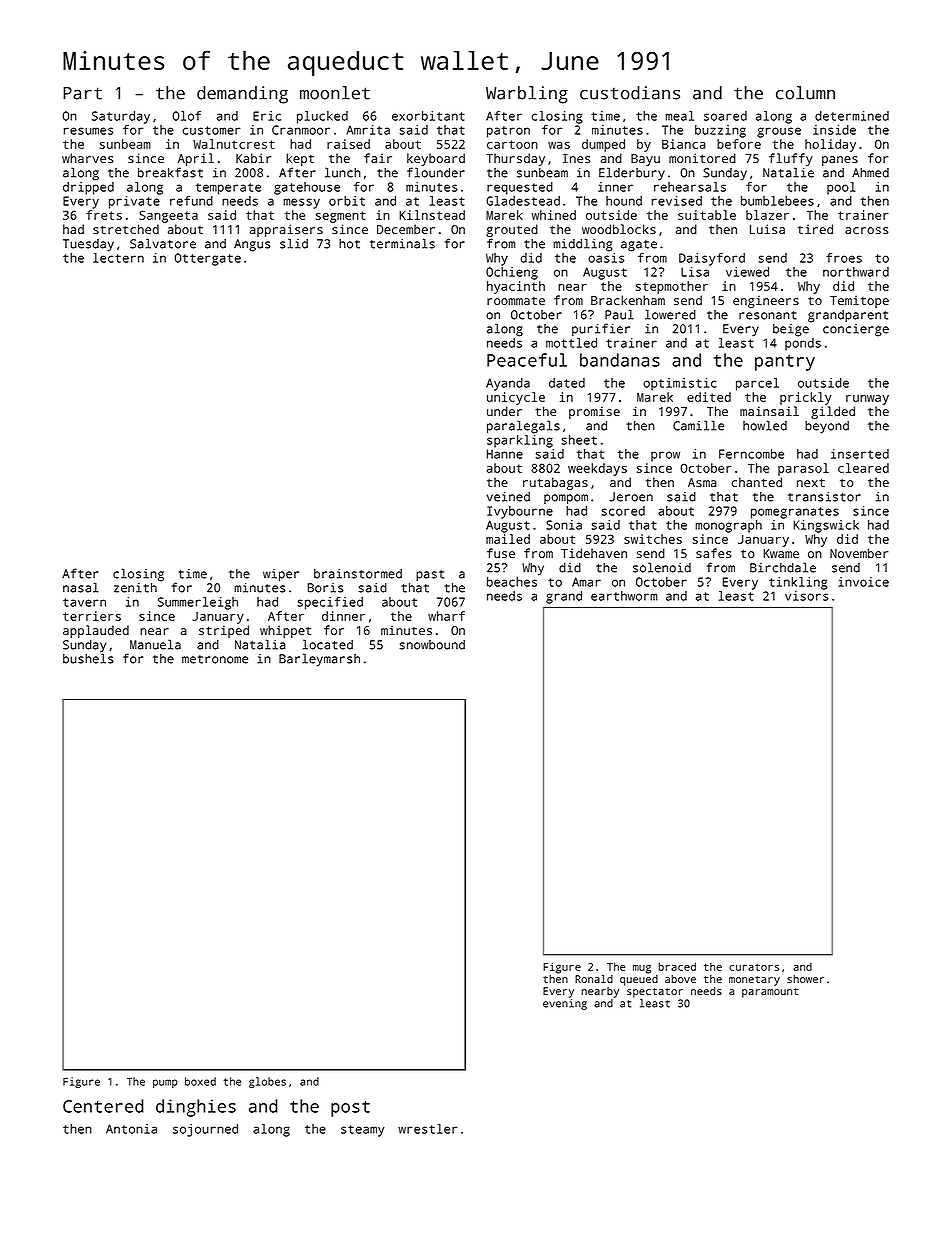 The width and height of the document is (952, 1233). What do you see at coordinates (92, 616) in the document?
I see `terriers` at bounding box center [92, 616].
